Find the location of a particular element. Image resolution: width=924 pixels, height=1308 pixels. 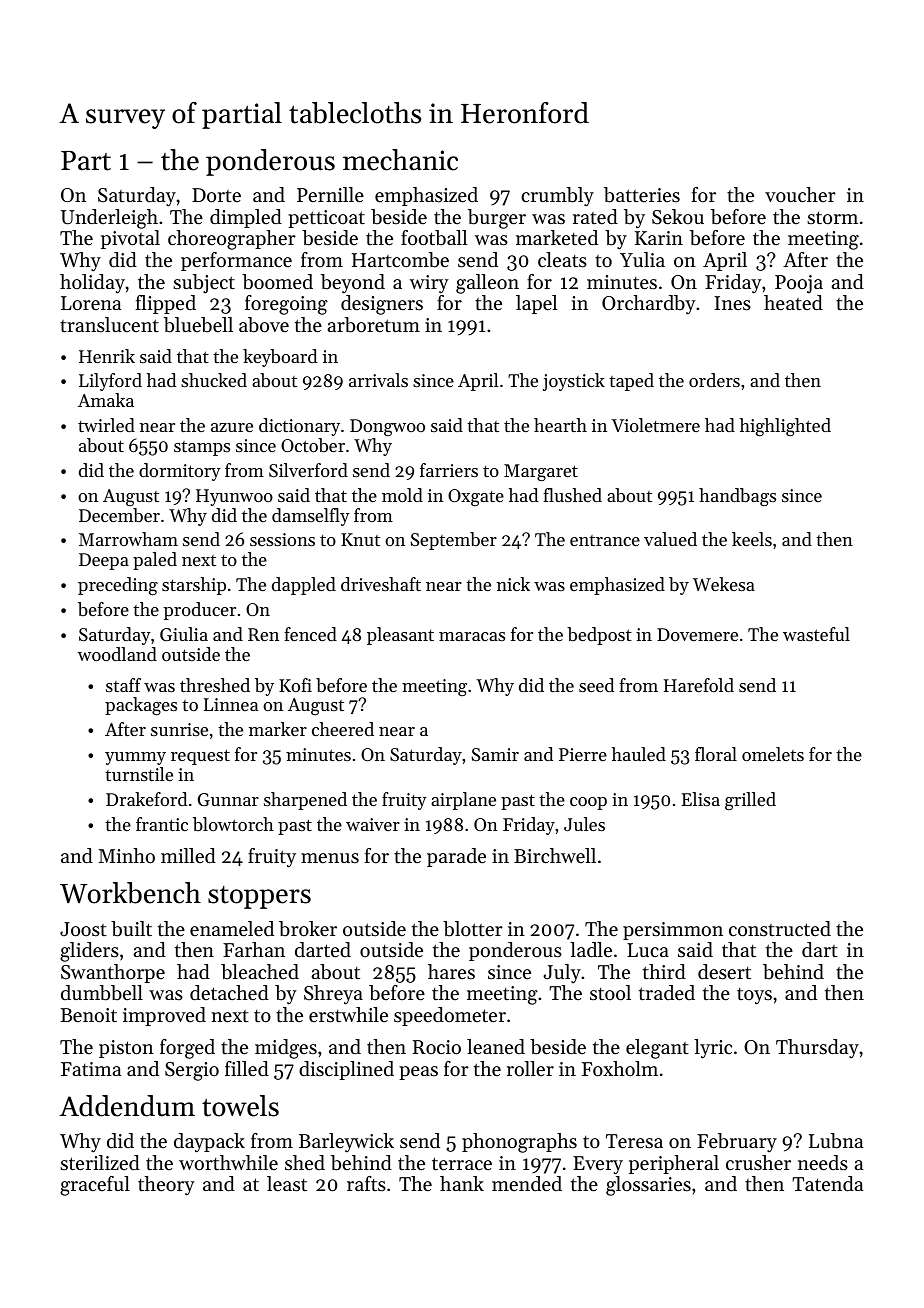

Tatenda is located at coordinates (827, 1184).
